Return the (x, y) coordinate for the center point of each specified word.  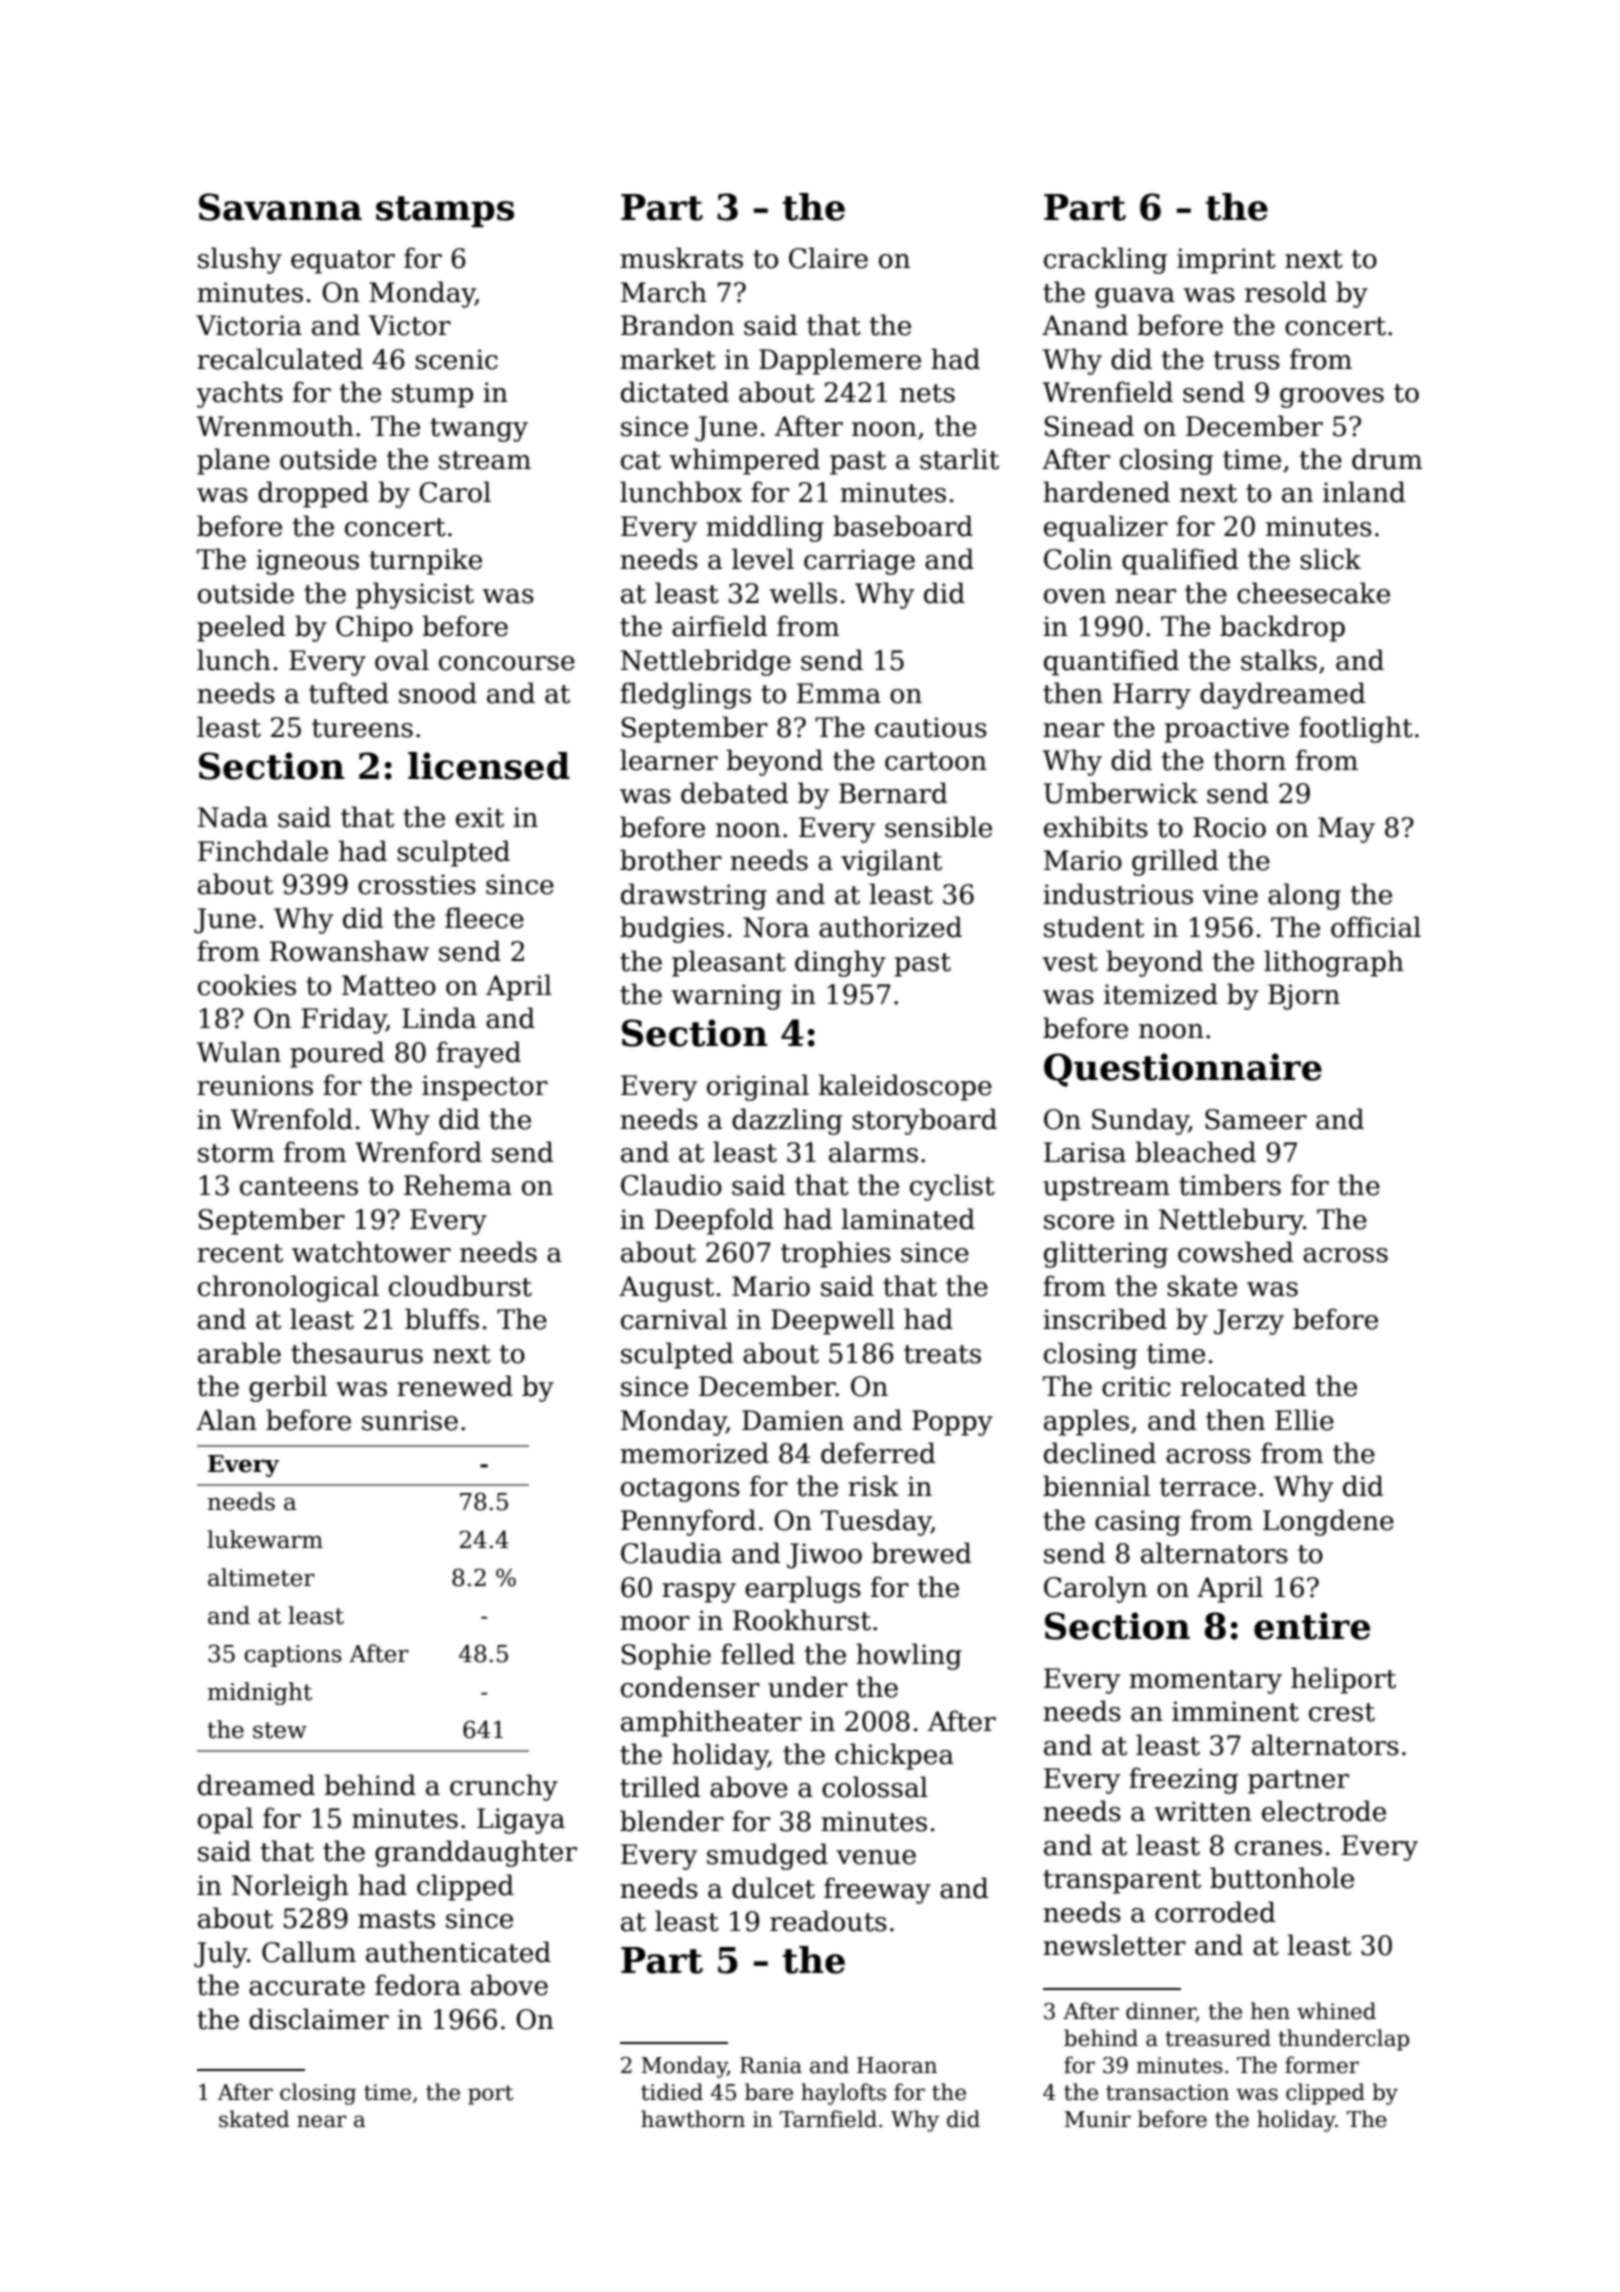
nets (927, 393)
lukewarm (265, 1539)
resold (1286, 292)
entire (1312, 1626)
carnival (674, 1319)
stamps (445, 211)
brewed (922, 1553)
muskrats (681, 258)
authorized (890, 927)
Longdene (1328, 1522)
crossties (417, 884)
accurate (307, 1986)
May (1346, 830)
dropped (313, 494)
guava (1135, 298)
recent (240, 1253)
